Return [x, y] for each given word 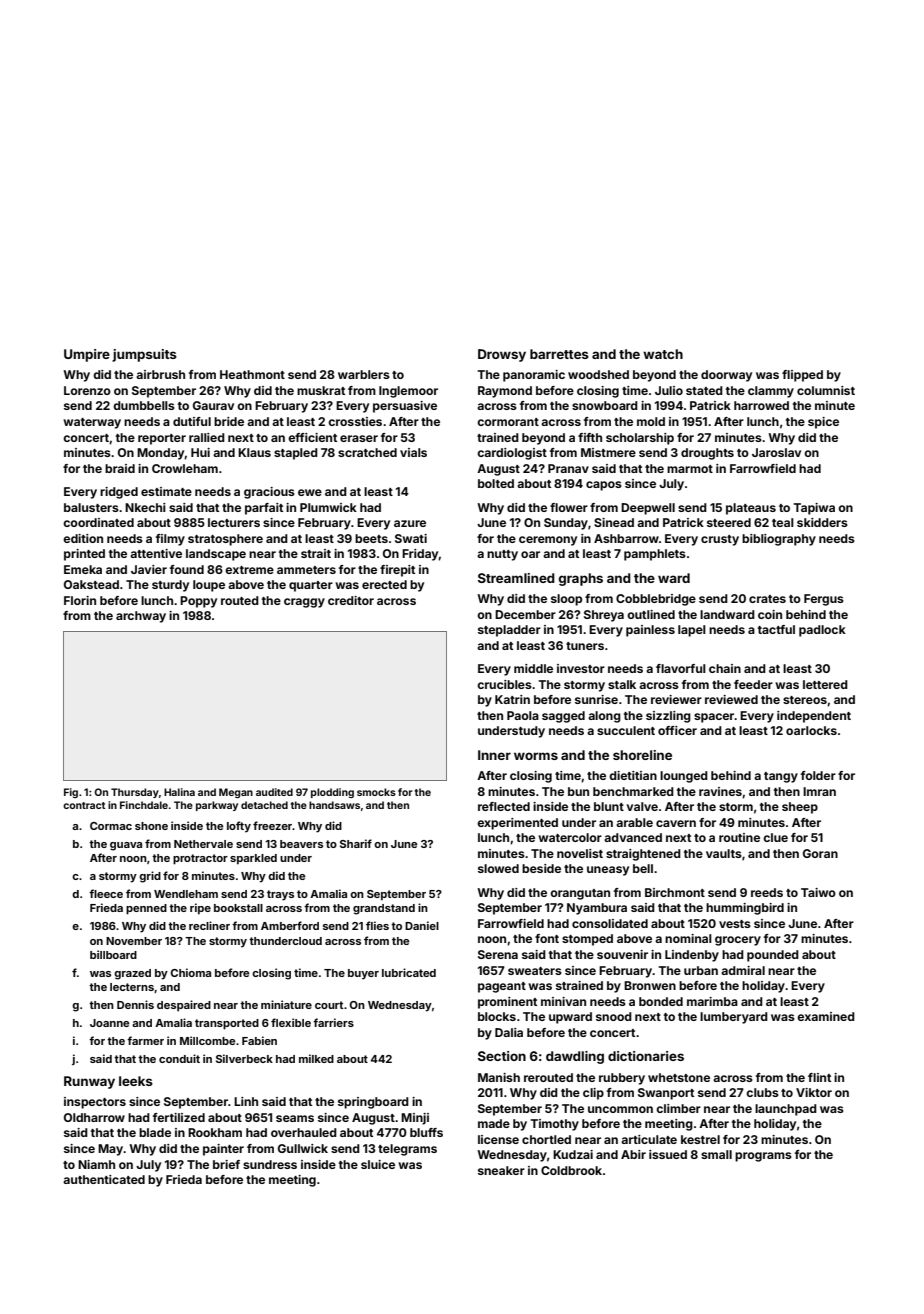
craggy [304, 603]
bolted [496, 483]
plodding [332, 793]
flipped [802, 376]
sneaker [501, 1170]
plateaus [751, 509]
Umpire [87, 355]
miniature [286, 1004]
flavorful [681, 668]
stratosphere [225, 540]
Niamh [96, 1164]
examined [826, 1016]
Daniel [422, 925]
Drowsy [502, 355]
